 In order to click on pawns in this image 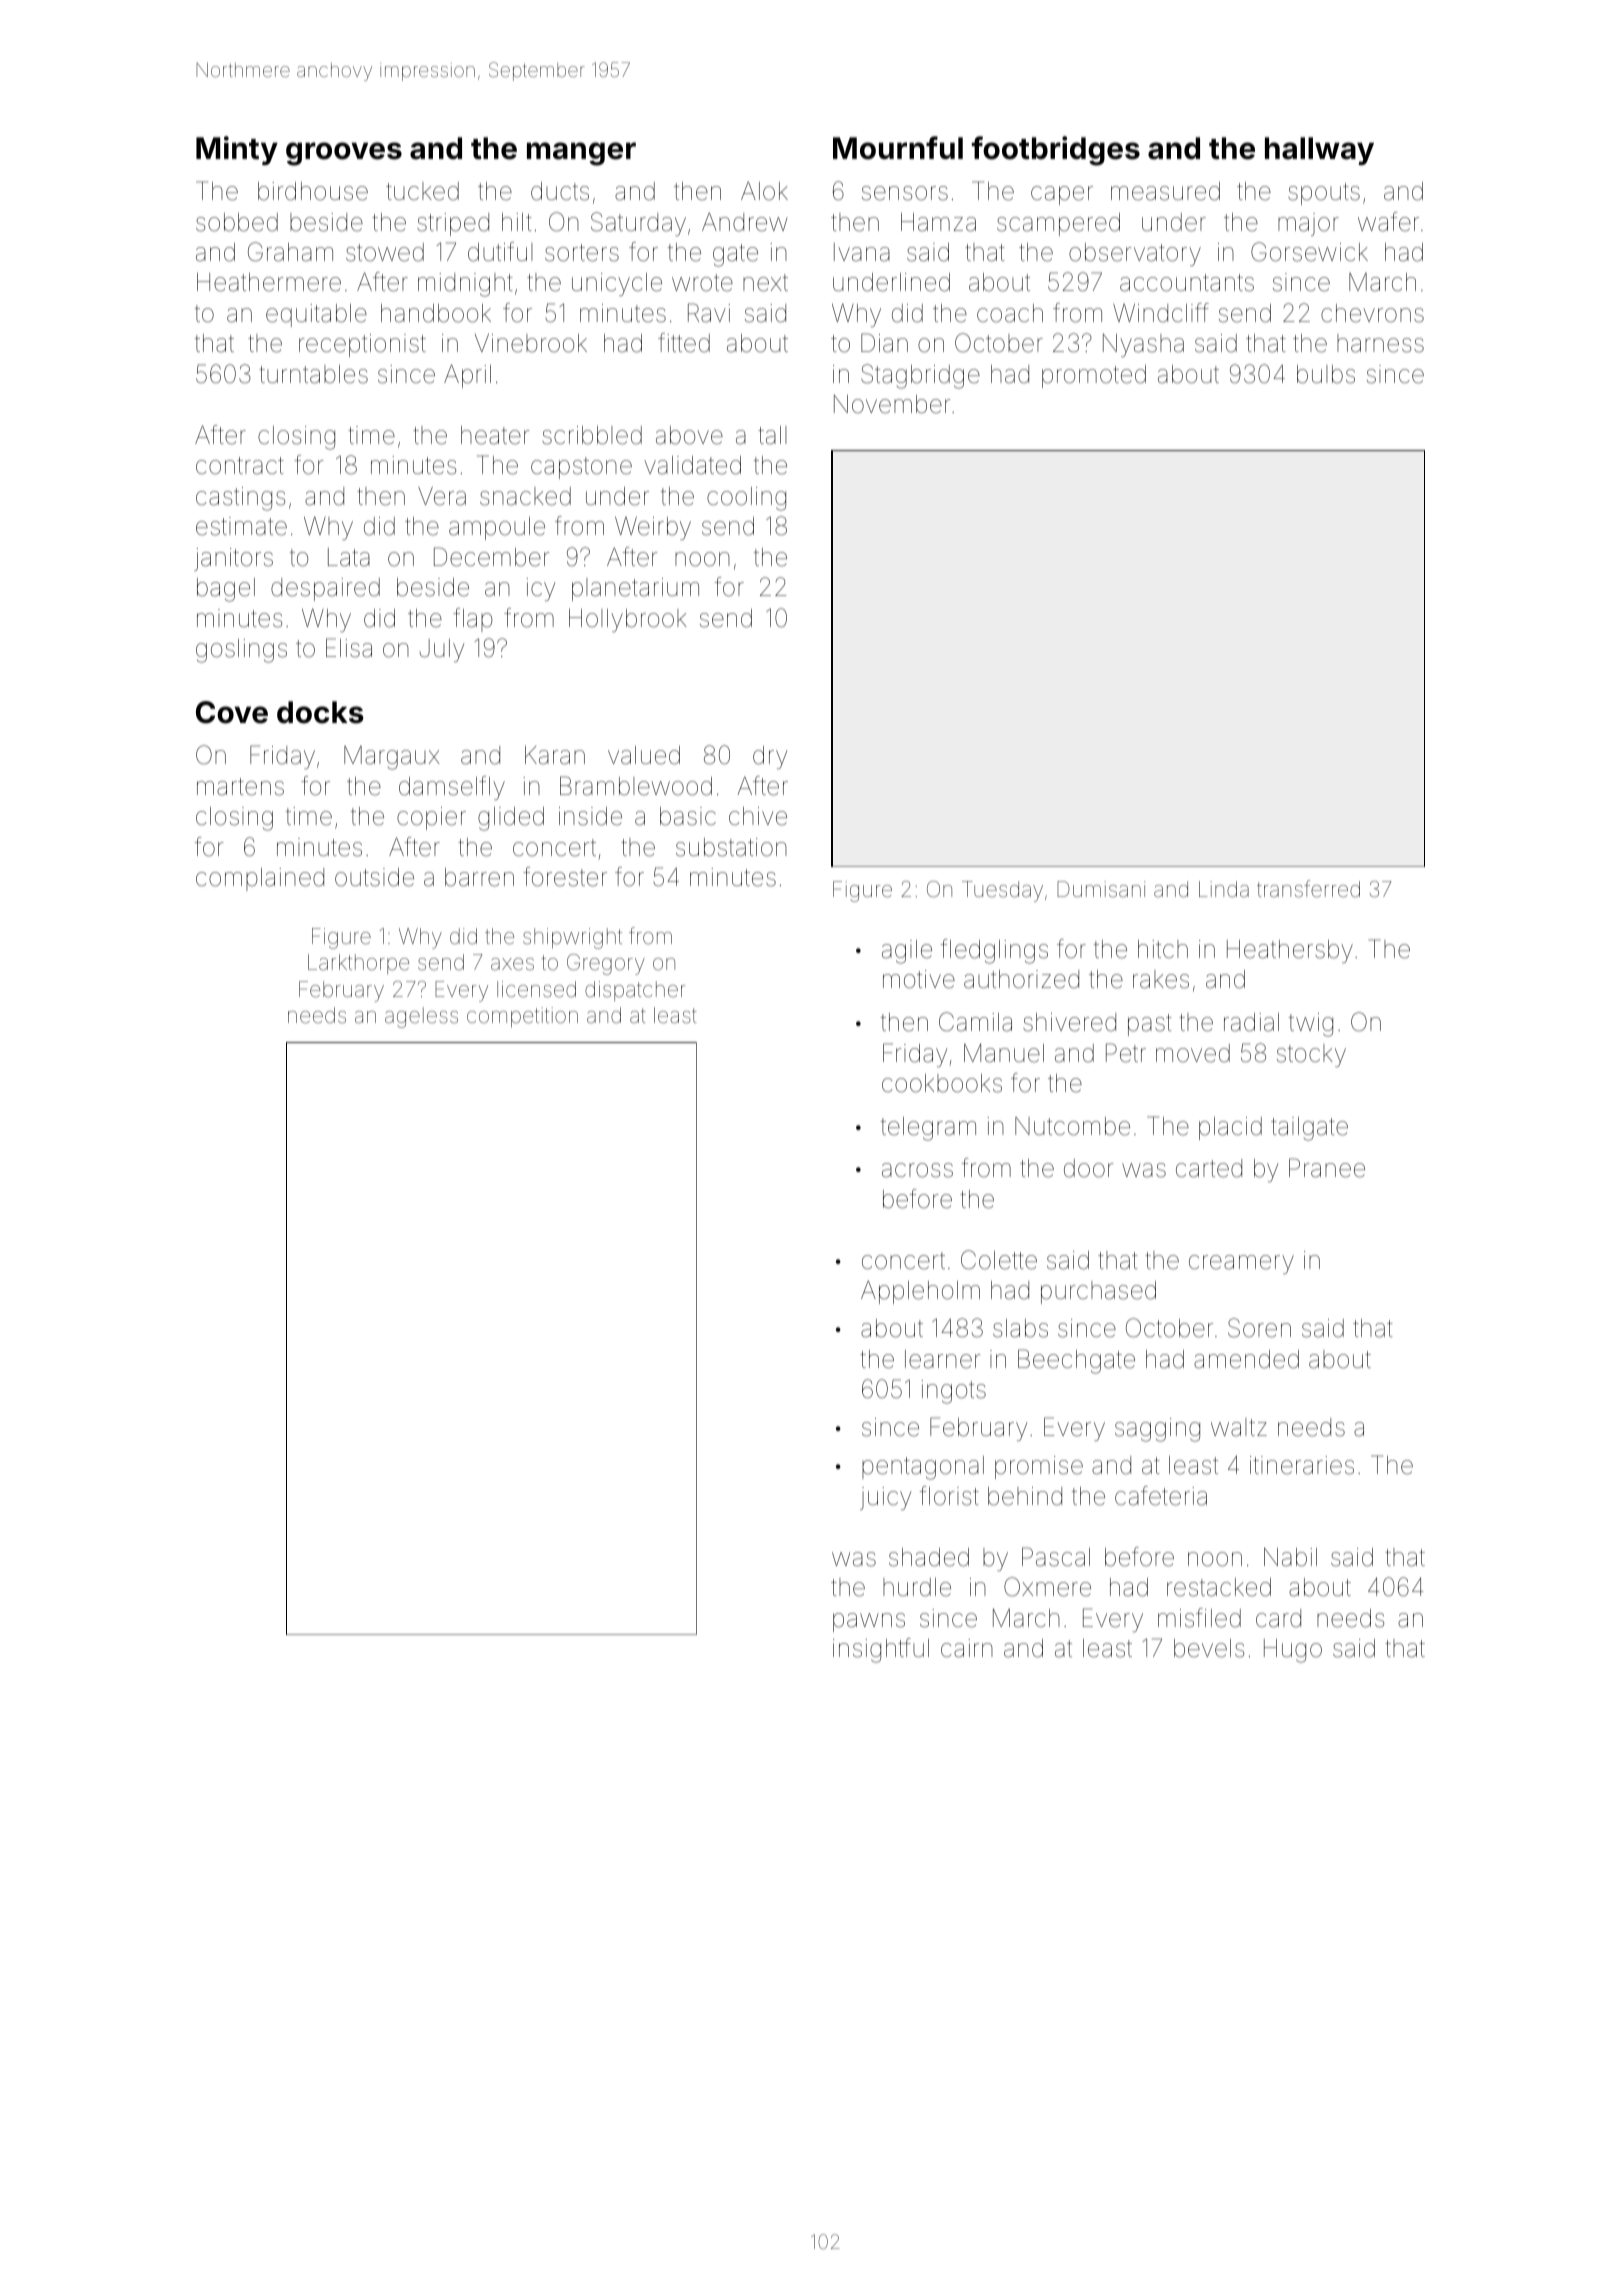, I will do `click(869, 1622)`.
